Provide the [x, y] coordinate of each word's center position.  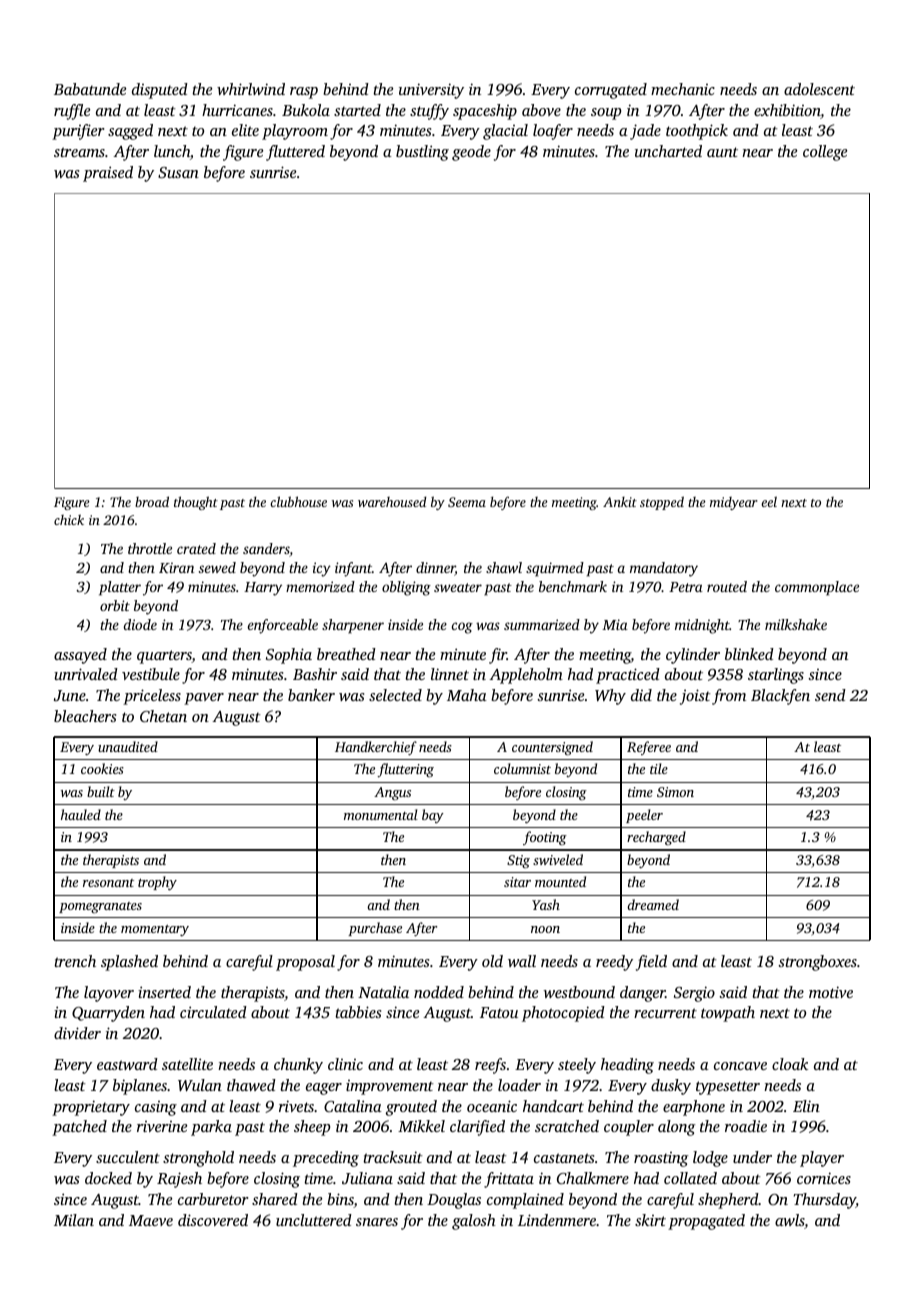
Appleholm [526, 676]
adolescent [819, 89]
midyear [734, 503]
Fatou [499, 1012]
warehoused [392, 501]
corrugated [611, 91]
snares [377, 1222]
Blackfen [780, 697]
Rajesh [179, 1180]
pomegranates [100, 907]
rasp [304, 93]
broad [152, 501]
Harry [263, 589]
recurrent [665, 1013]
